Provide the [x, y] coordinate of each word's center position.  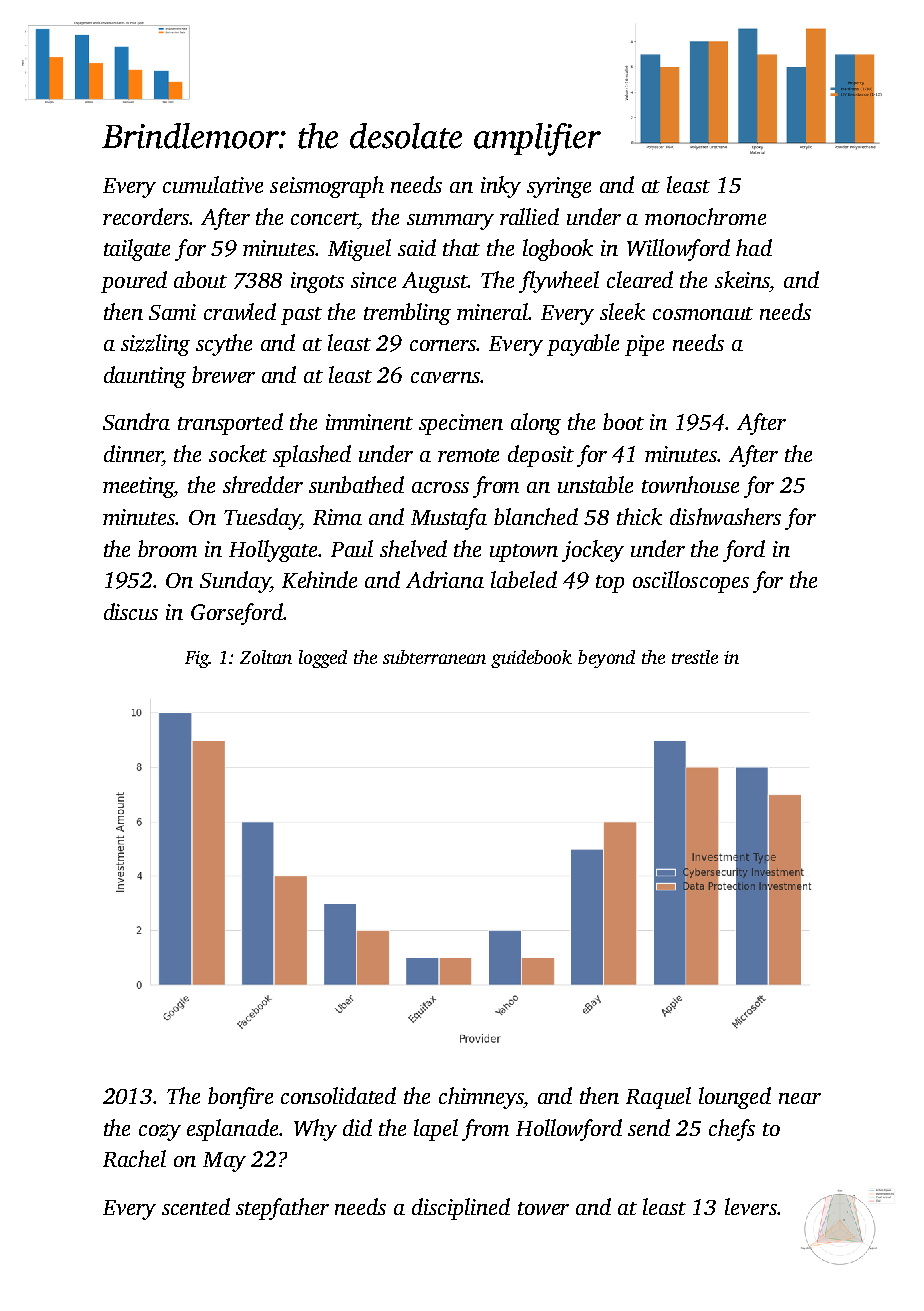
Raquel [658, 1098]
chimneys [481, 1098]
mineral [493, 311]
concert [325, 218]
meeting [139, 487]
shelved [413, 548]
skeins [742, 279]
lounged [735, 1098]
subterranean [434, 657]
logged [323, 659]
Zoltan [266, 657]
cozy [160, 1132]
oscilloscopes [691, 582]
